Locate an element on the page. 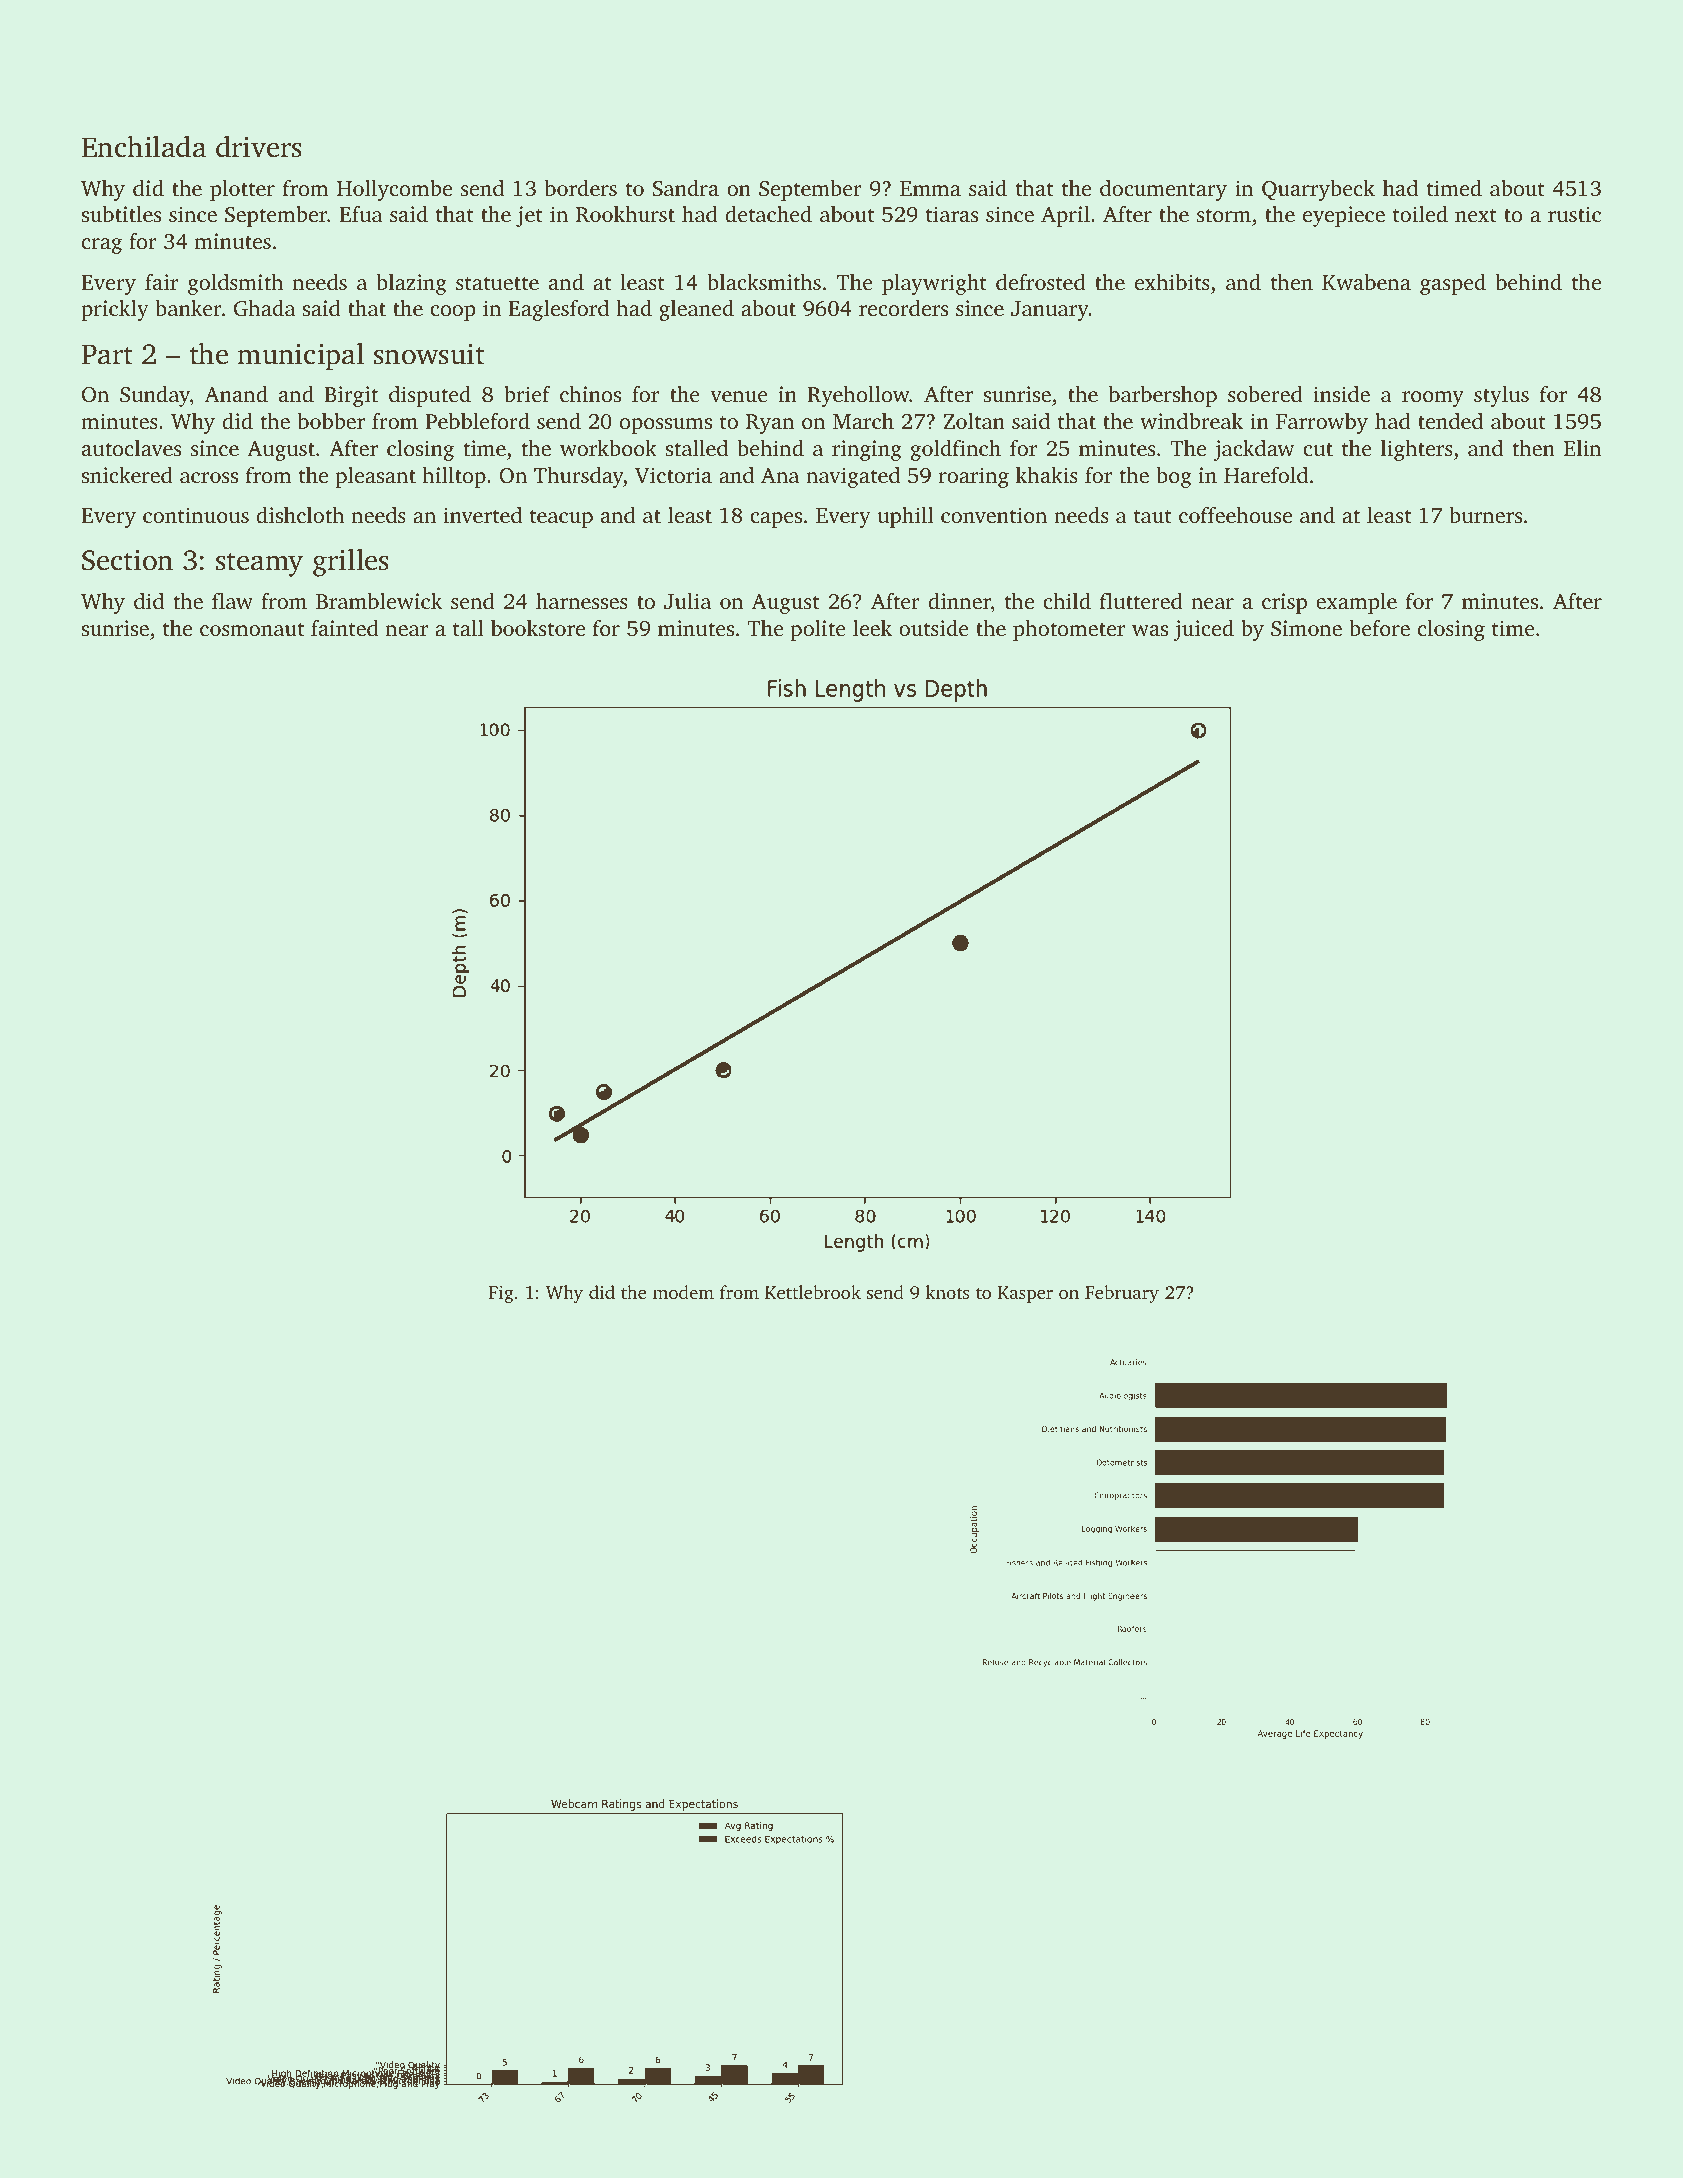 Image resolution: width=1683 pixels, height=2178 pixels. modem is located at coordinates (683, 1292).
